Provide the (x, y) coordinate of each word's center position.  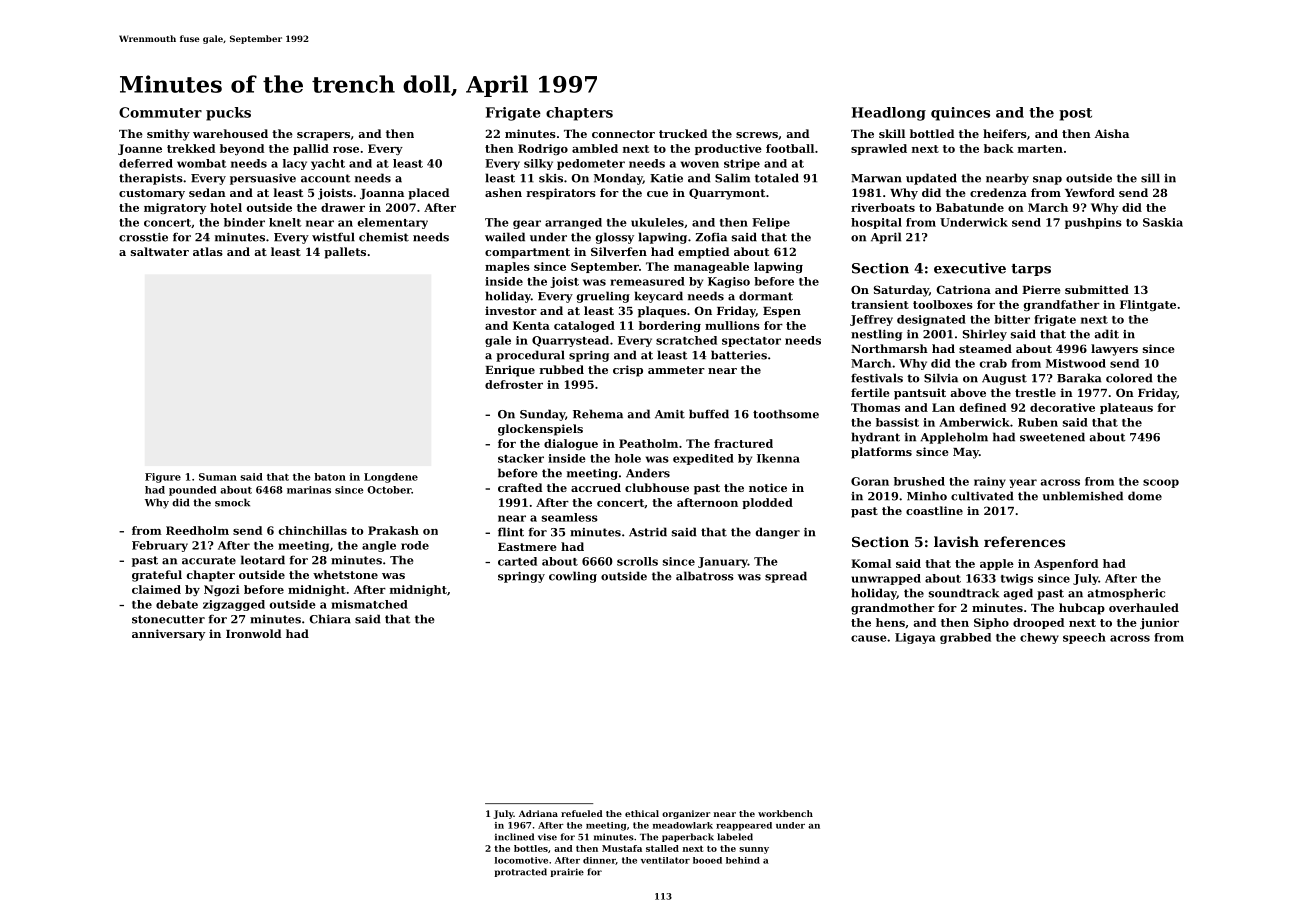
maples (507, 267)
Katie (666, 178)
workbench (785, 813)
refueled (582, 813)
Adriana (538, 813)
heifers (1005, 133)
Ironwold (253, 633)
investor (511, 310)
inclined (514, 837)
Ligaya (915, 638)
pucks (228, 114)
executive (970, 268)
